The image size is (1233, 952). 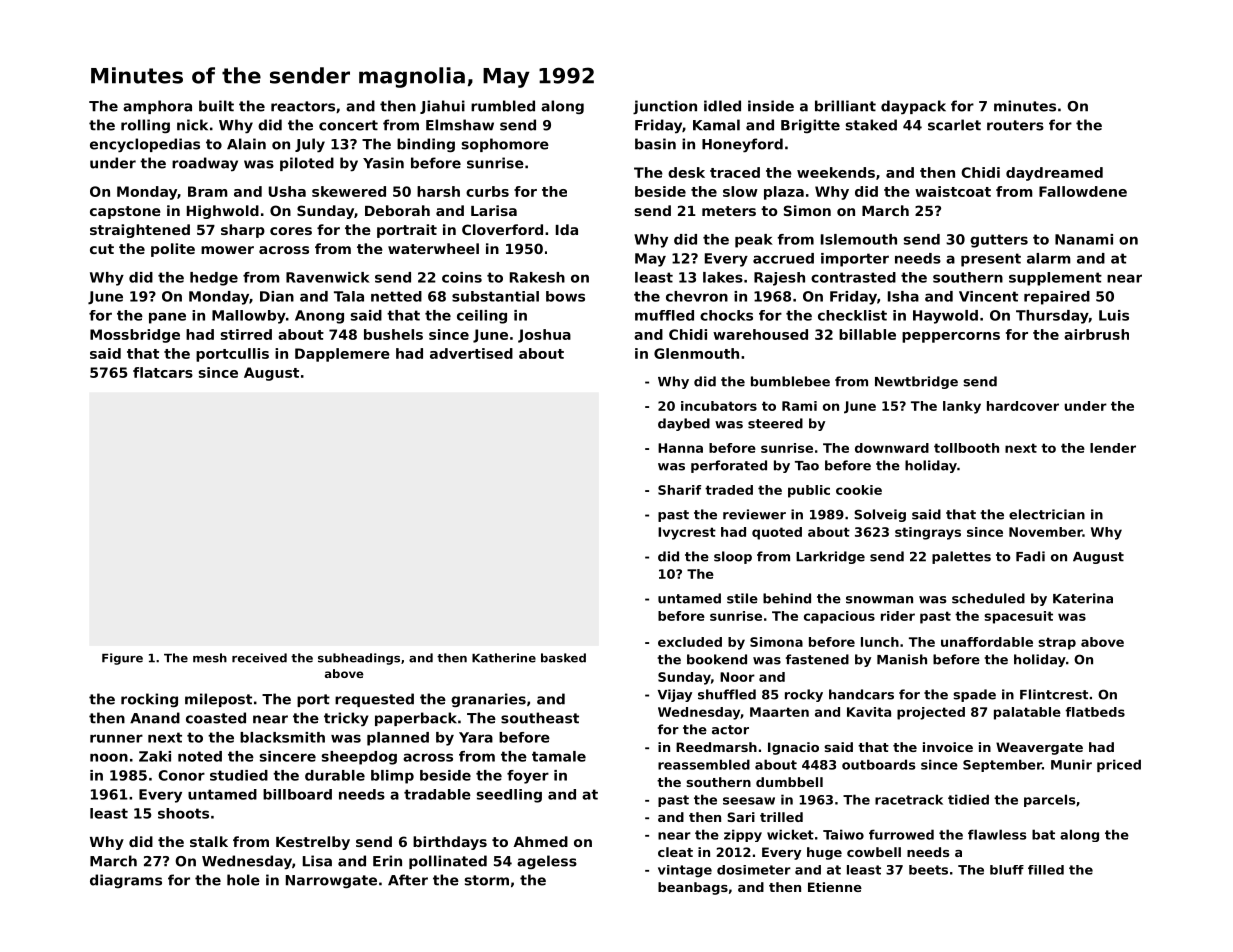 What do you see at coordinates (1015, 125) in the document?
I see `routers` at bounding box center [1015, 125].
